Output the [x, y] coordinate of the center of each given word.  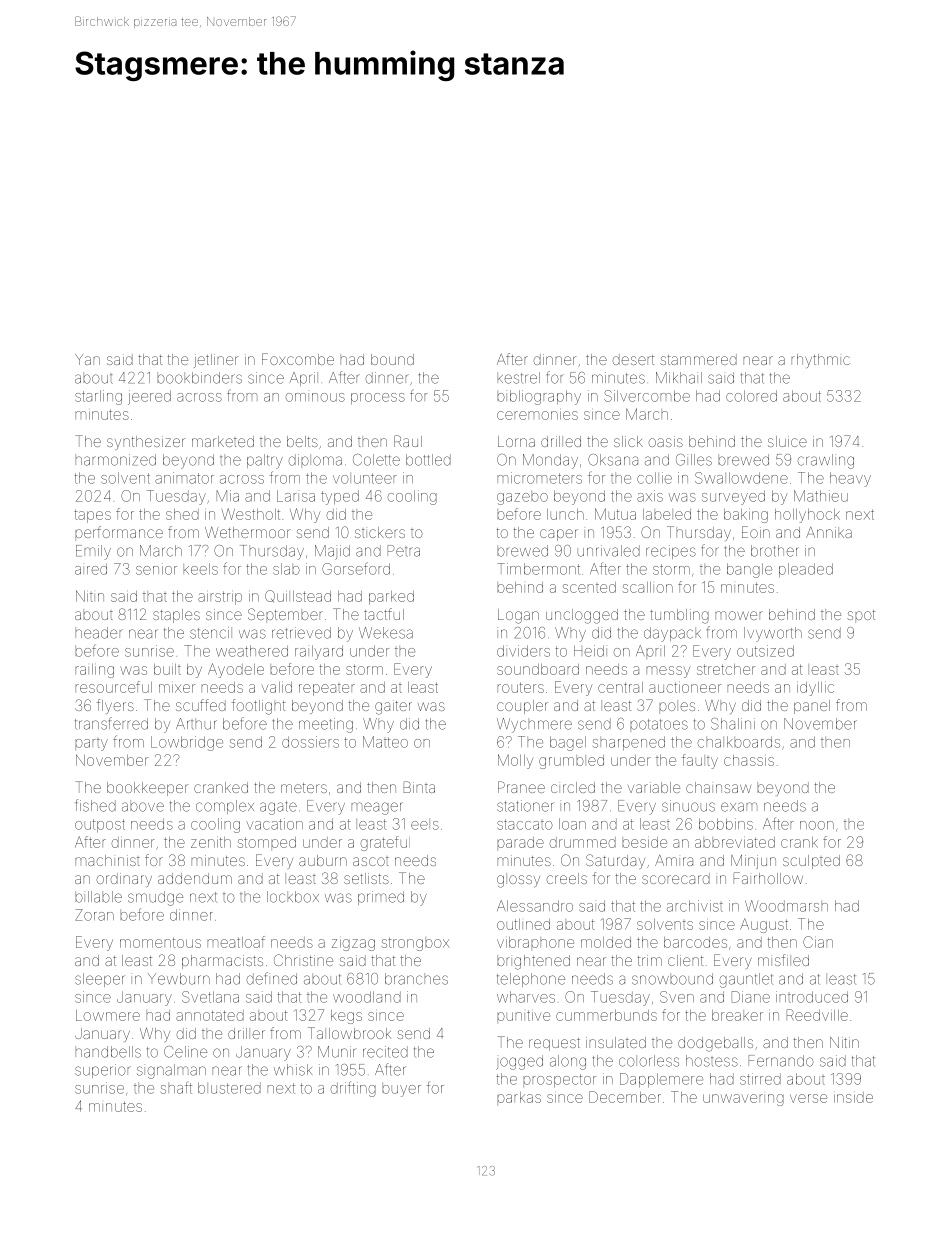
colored [751, 396]
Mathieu [821, 496]
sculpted [811, 862]
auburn [323, 860]
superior [103, 1071]
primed [381, 898]
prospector [559, 1080]
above [143, 806]
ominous [315, 397]
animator [184, 478]
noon [817, 825]
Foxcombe [298, 359]
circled [573, 787]
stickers [380, 532]
